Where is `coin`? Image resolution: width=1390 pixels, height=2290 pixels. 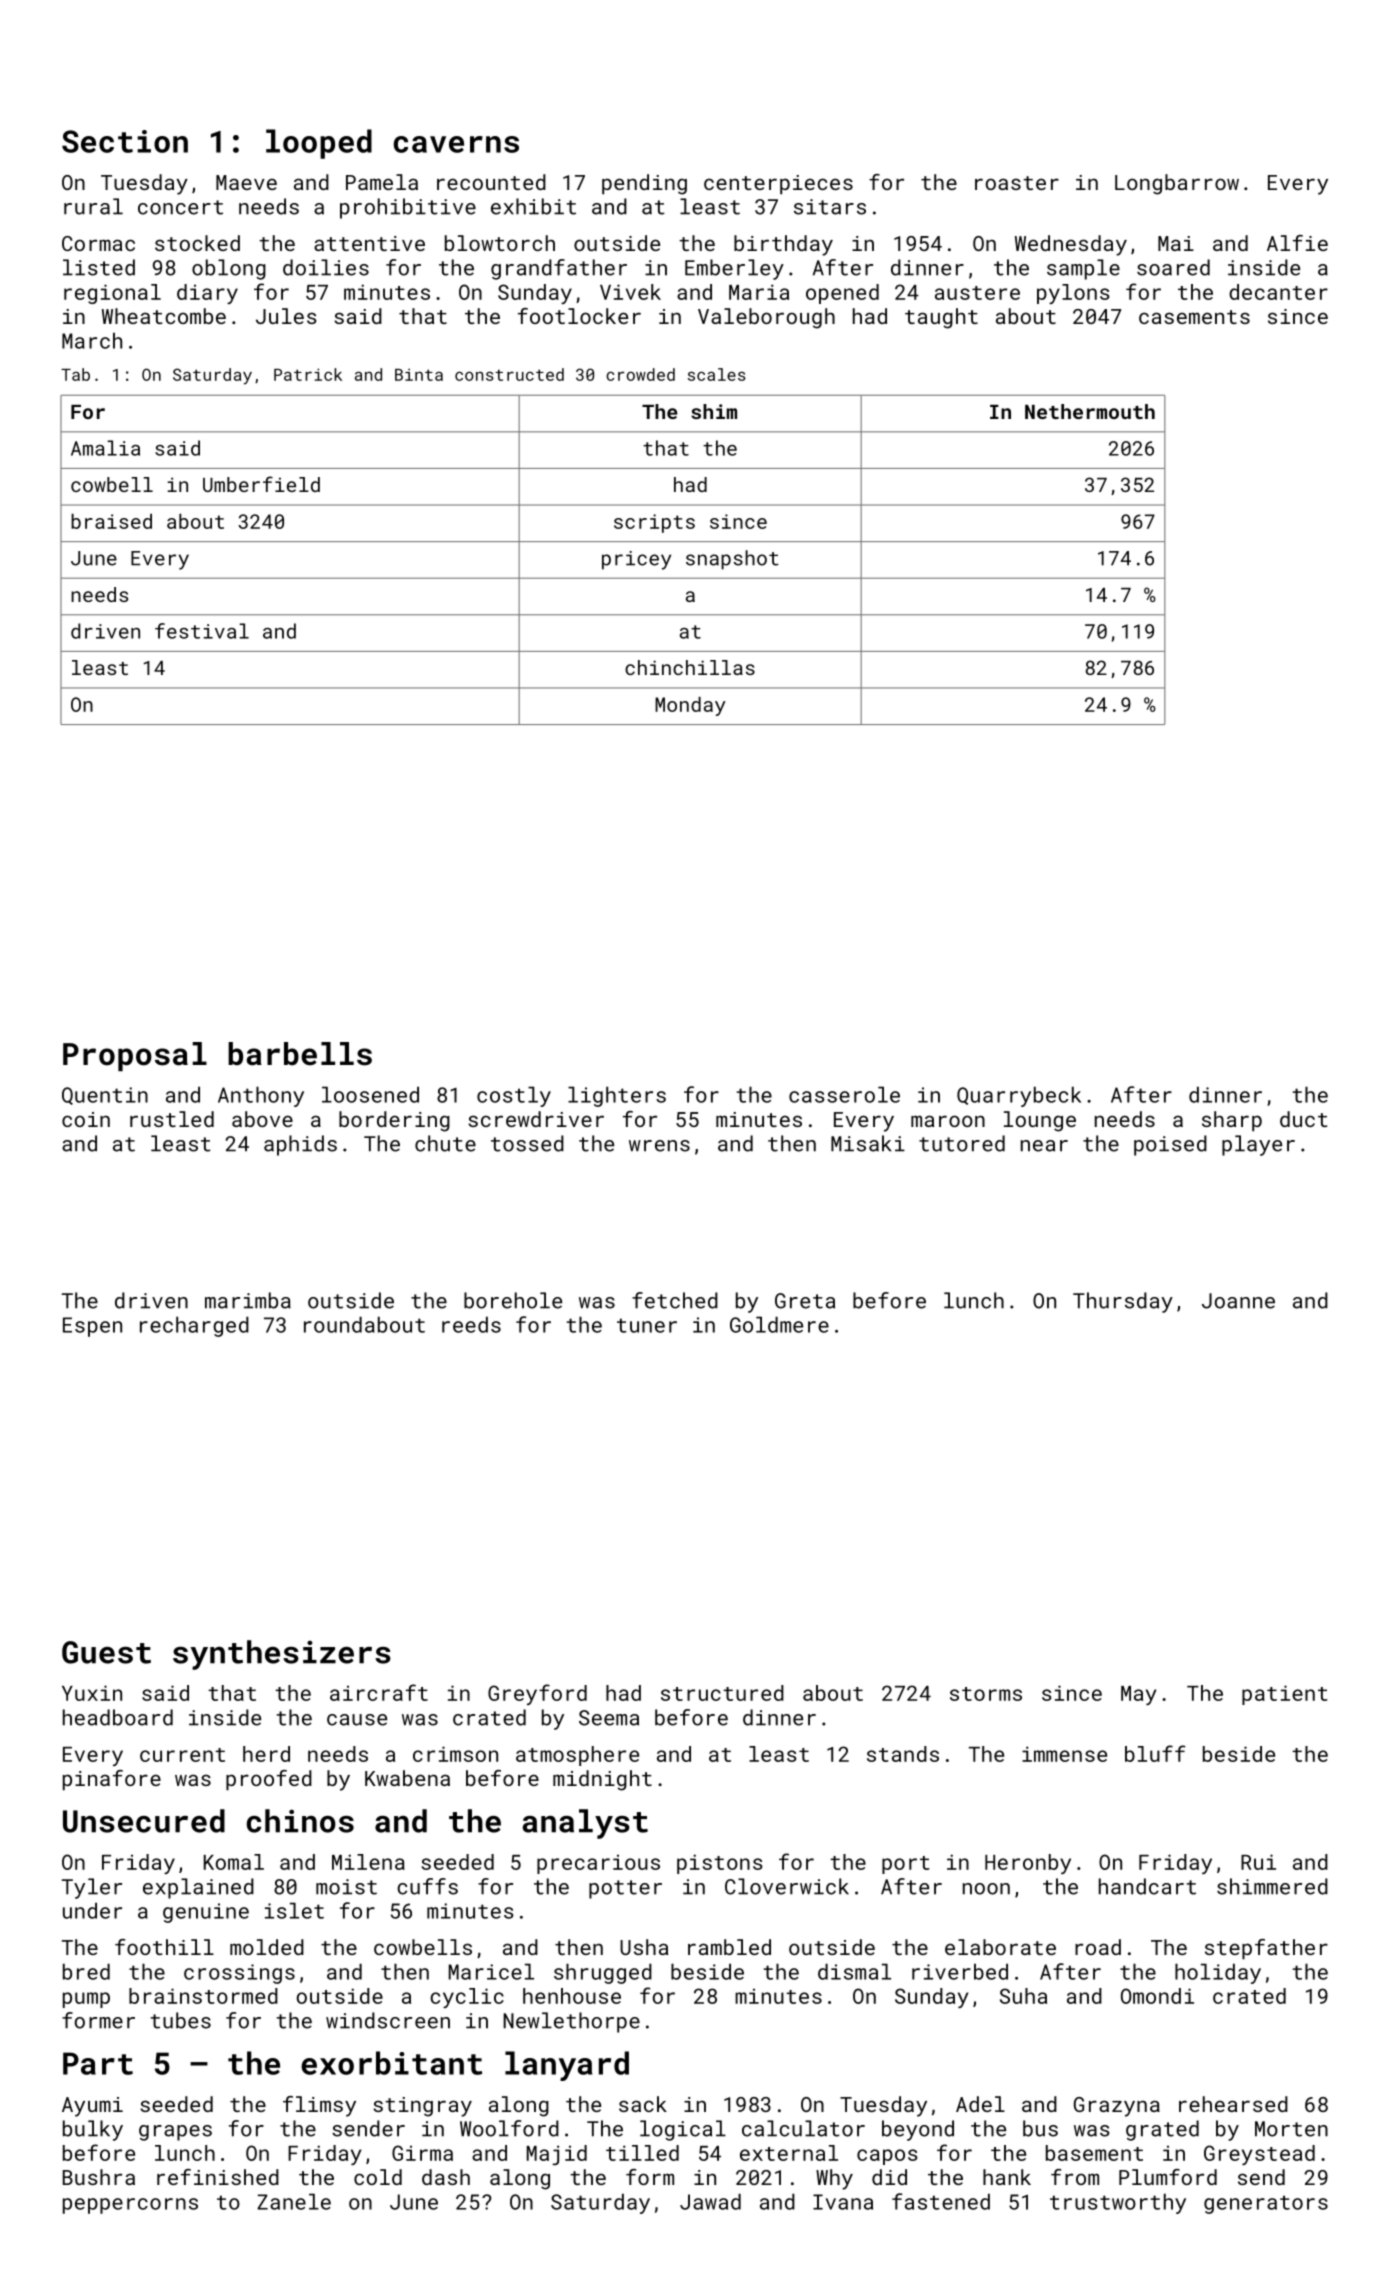
coin is located at coordinates (86, 1119).
